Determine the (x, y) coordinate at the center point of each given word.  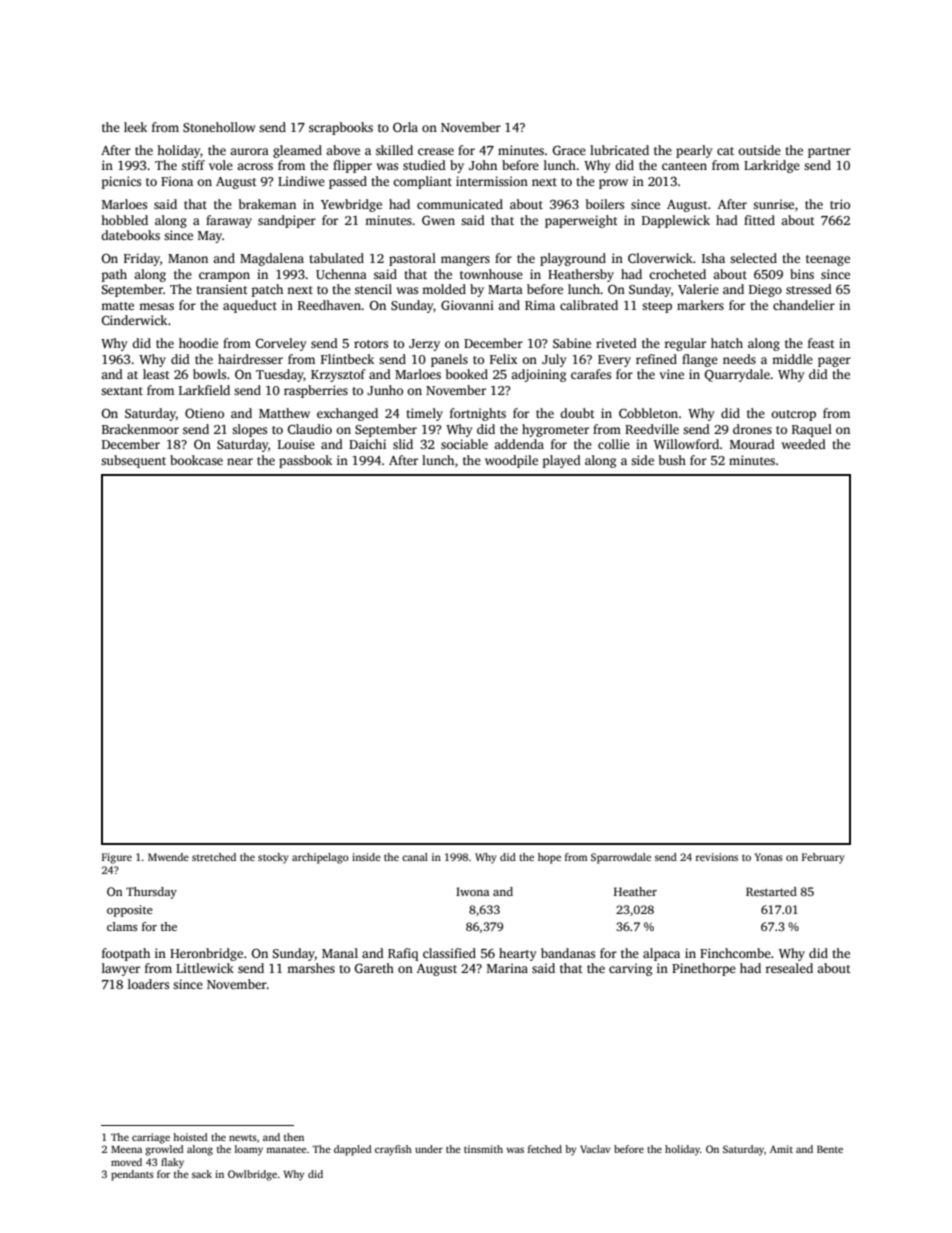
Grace (569, 150)
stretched (214, 857)
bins (802, 274)
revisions (717, 857)
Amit (781, 1149)
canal (415, 857)
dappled (353, 1150)
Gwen (438, 220)
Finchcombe (735, 953)
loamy (249, 1150)
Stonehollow (219, 127)
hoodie (198, 343)
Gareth (374, 968)
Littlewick (205, 968)
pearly (694, 151)
